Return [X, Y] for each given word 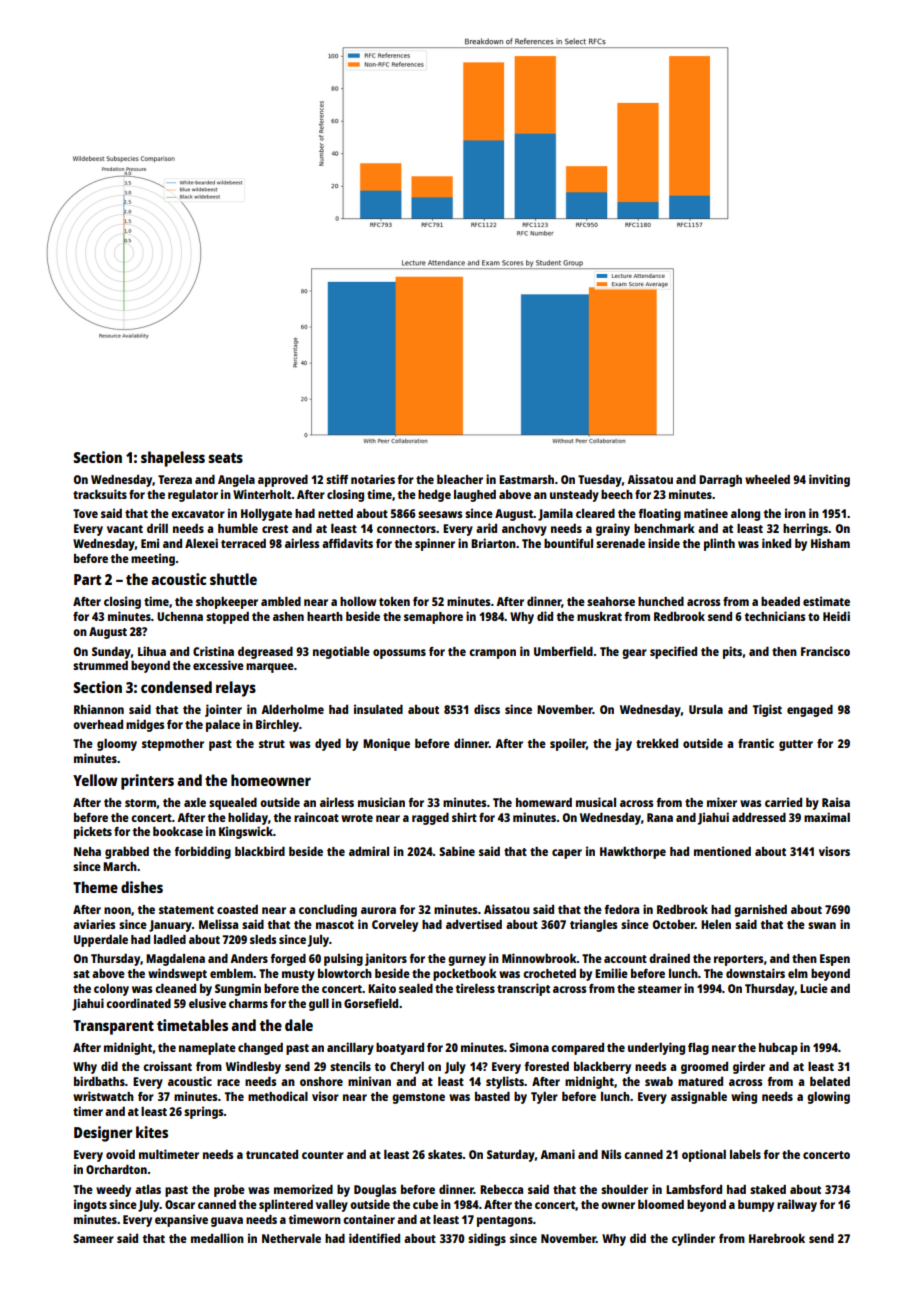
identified [374, 1238]
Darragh [720, 481]
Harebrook [777, 1238]
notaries [373, 479]
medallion [217, 1238]
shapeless [173, 459]
